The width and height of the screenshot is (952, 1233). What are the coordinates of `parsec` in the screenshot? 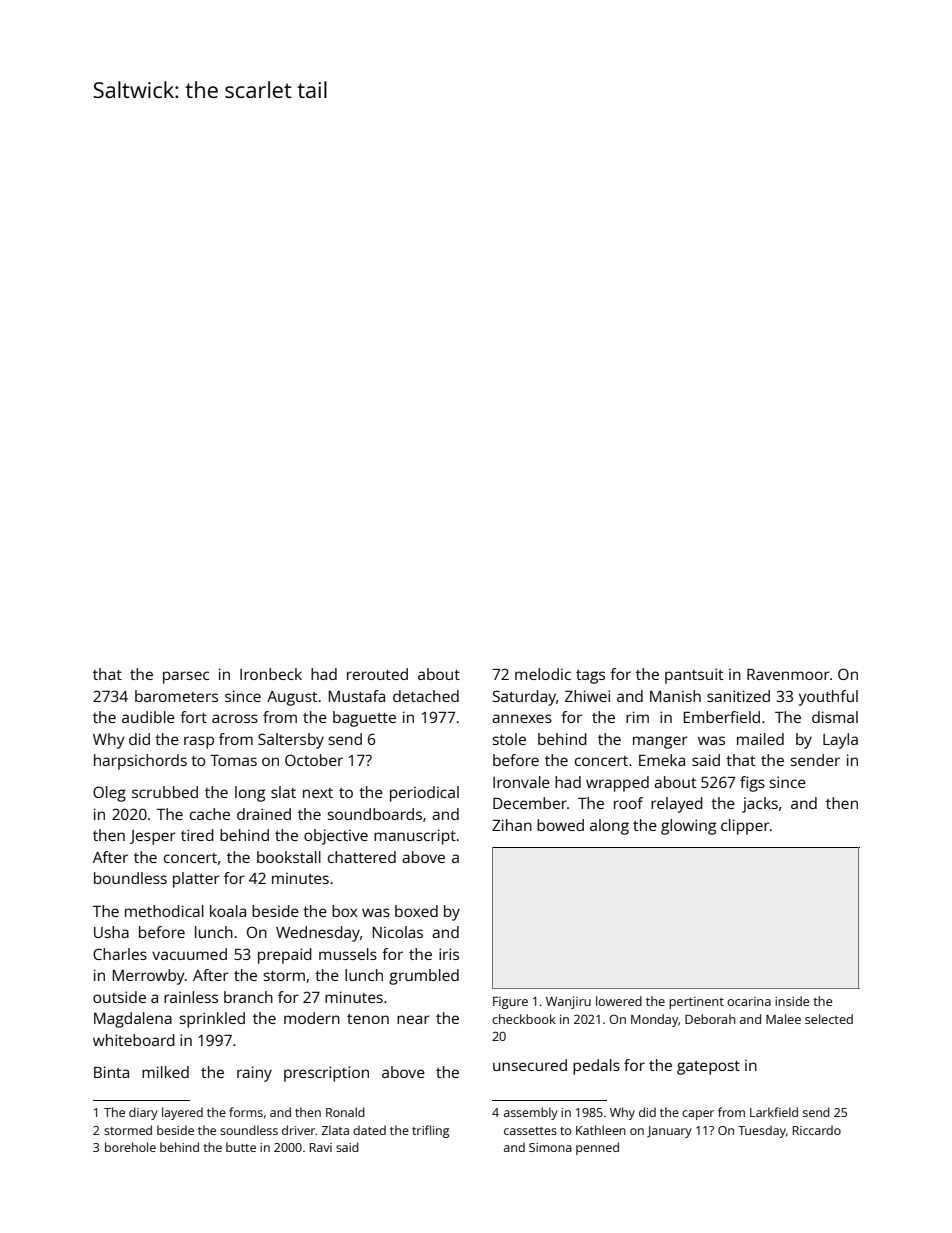 It's located at (186, 677).
